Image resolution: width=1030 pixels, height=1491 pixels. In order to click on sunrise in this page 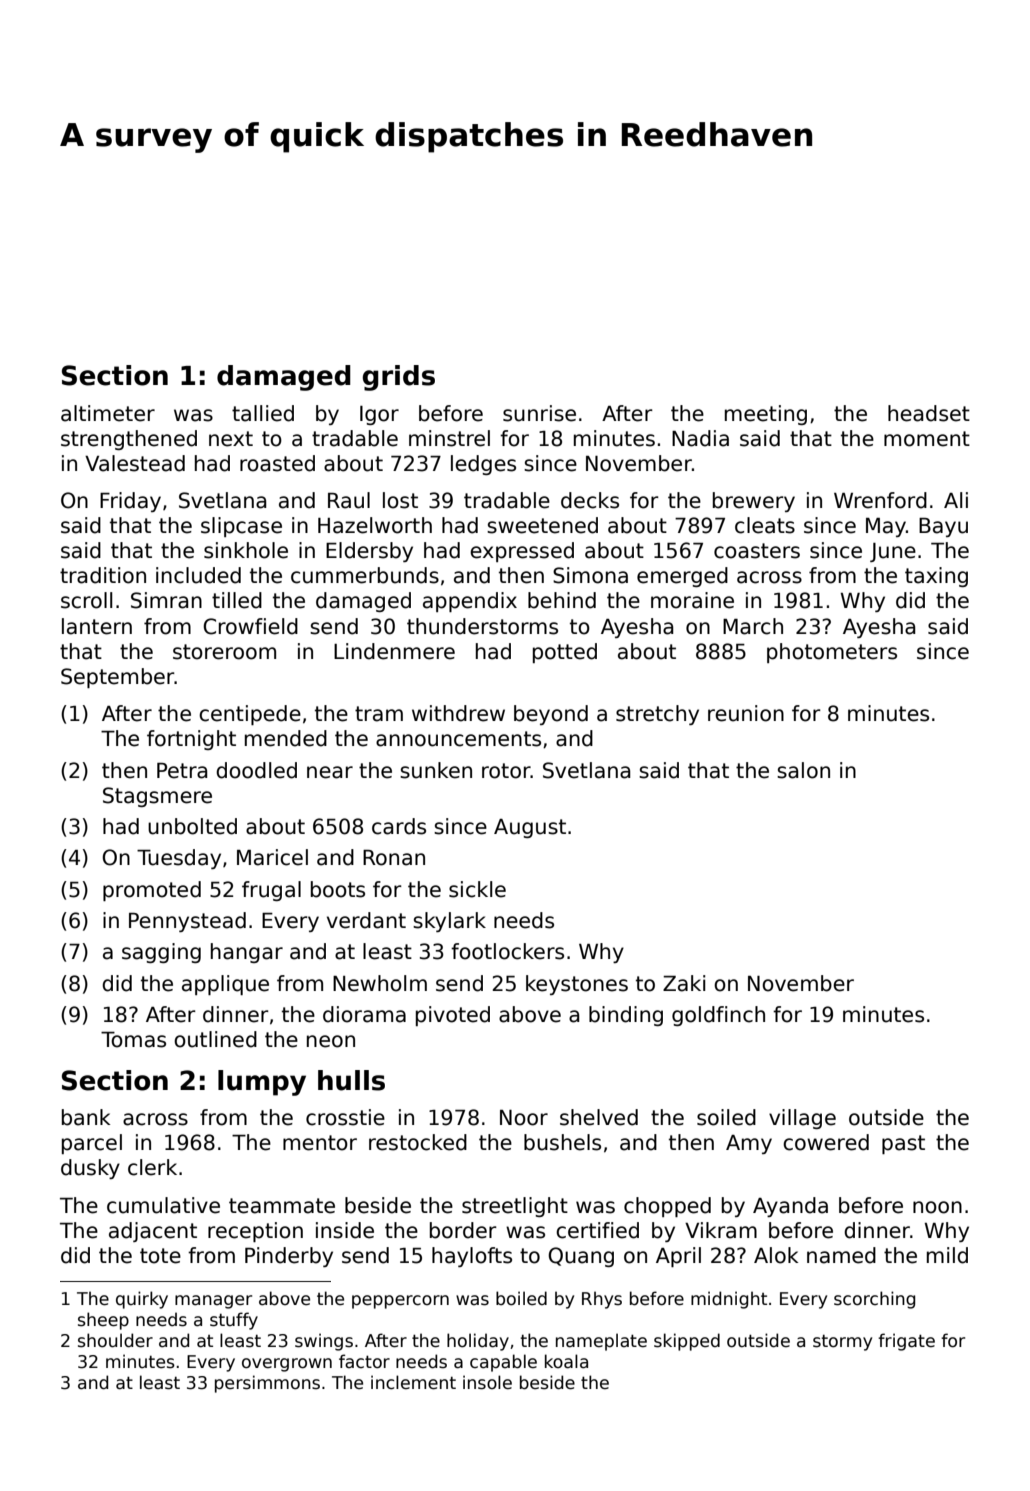, I will do `click(539, 413)`.
